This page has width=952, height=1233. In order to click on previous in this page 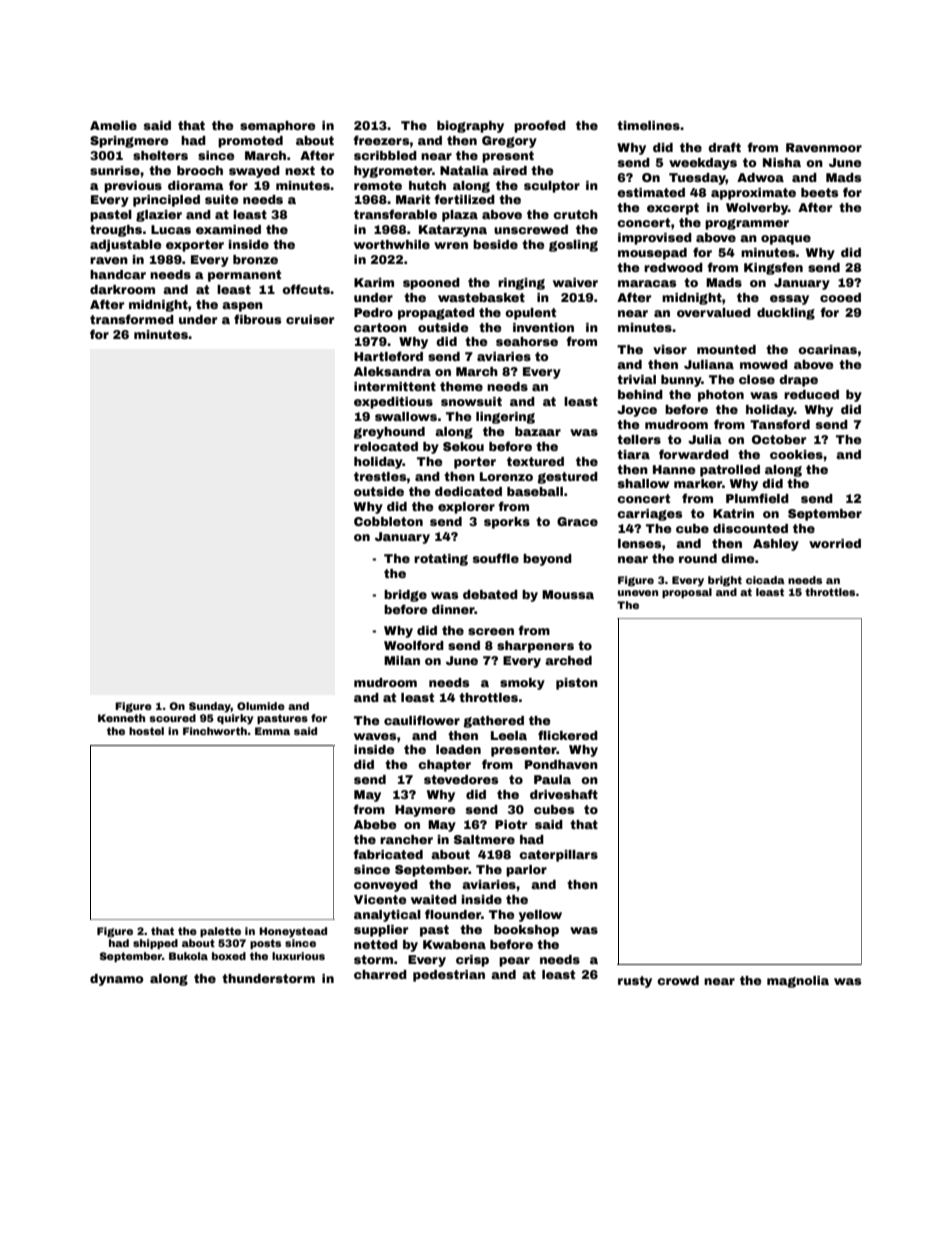, I will do `click(133, 187)`.
